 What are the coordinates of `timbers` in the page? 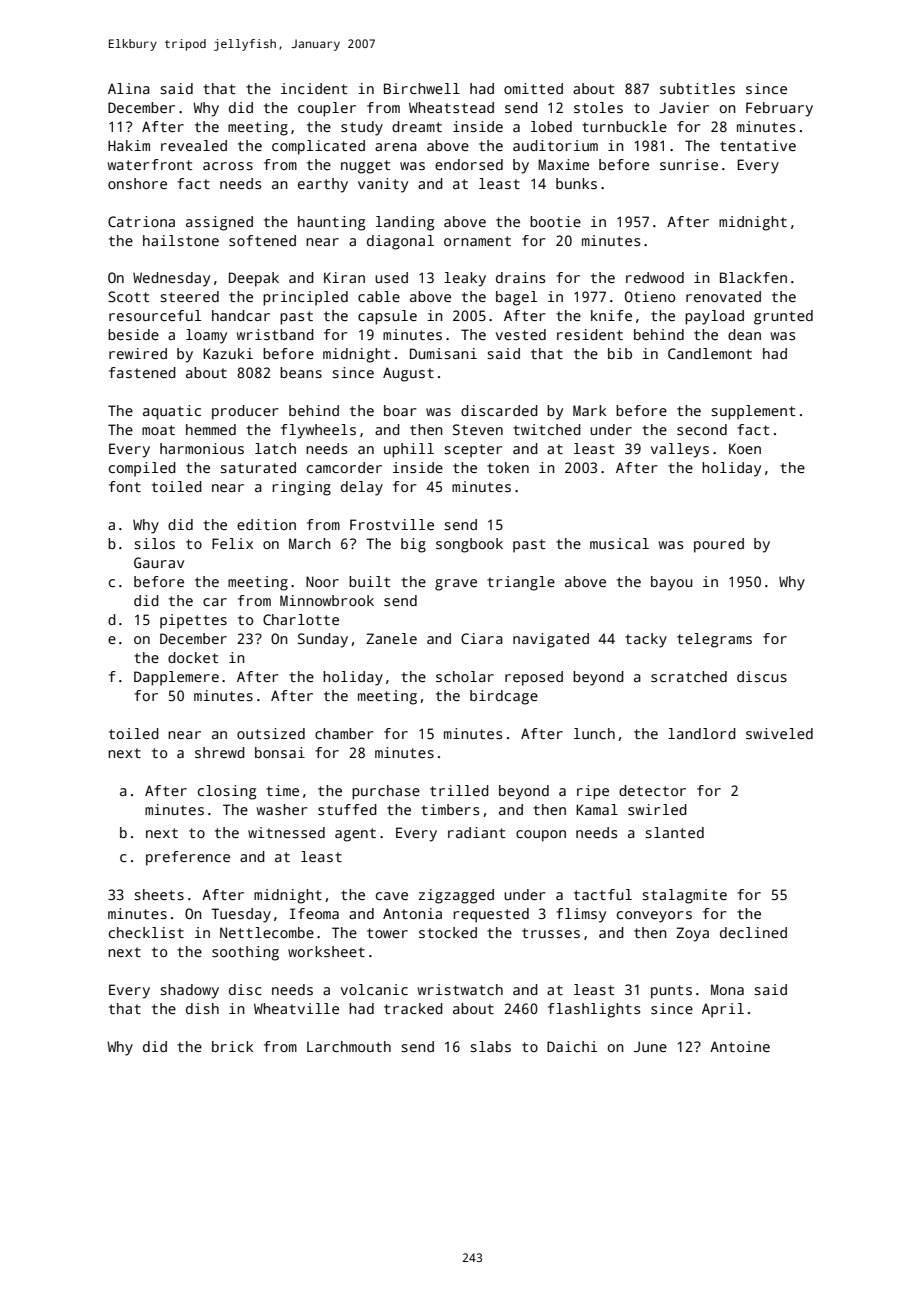 It's located at (450, 809).
